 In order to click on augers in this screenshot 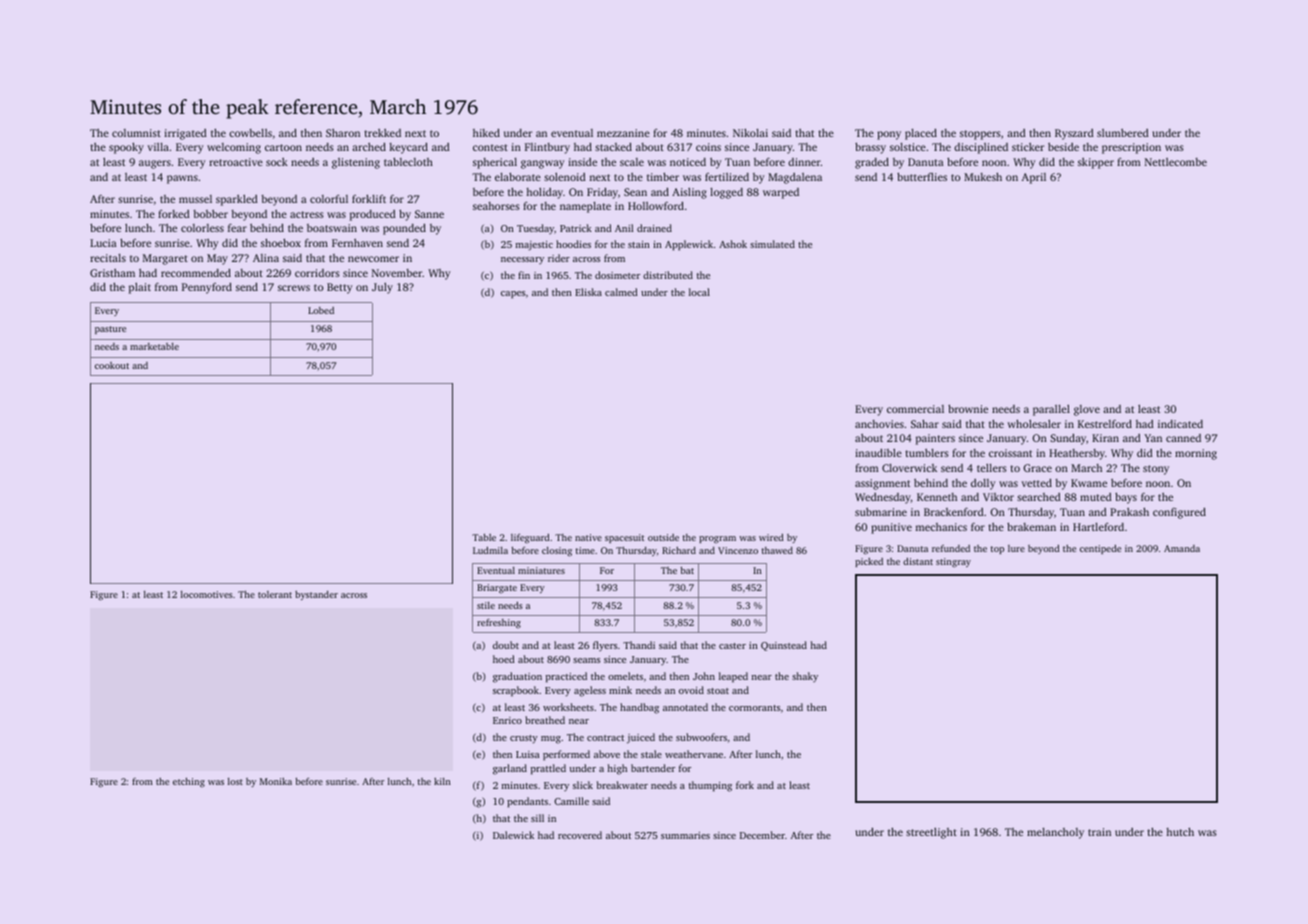, I will do `click(155, 164)`.
